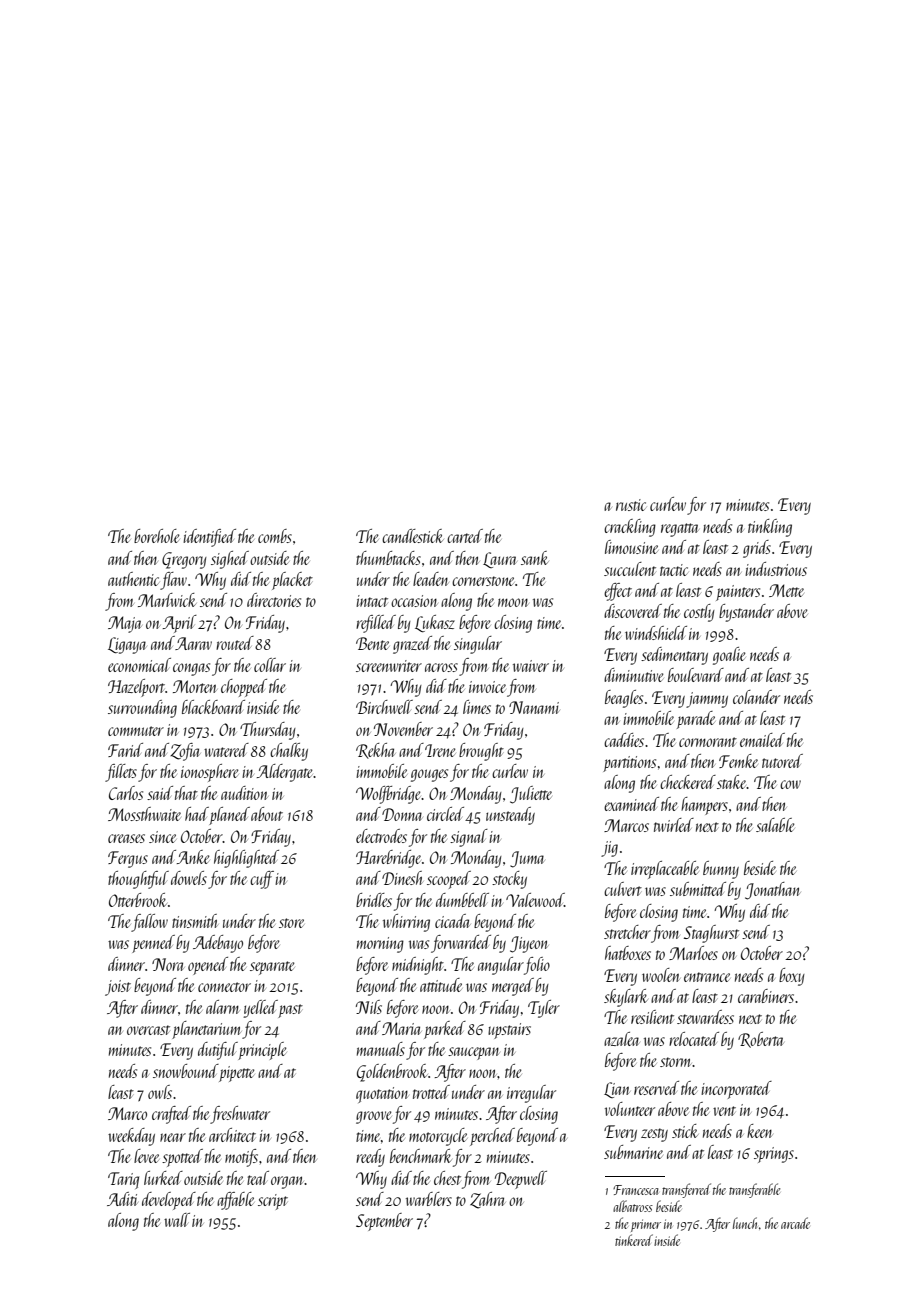 Image resolution: width=924 pixels, height=1308 pixels. What do you see at coordinates (746, 613) in the screenshot?
I see `bystander` at bounding box center [746, 613].
